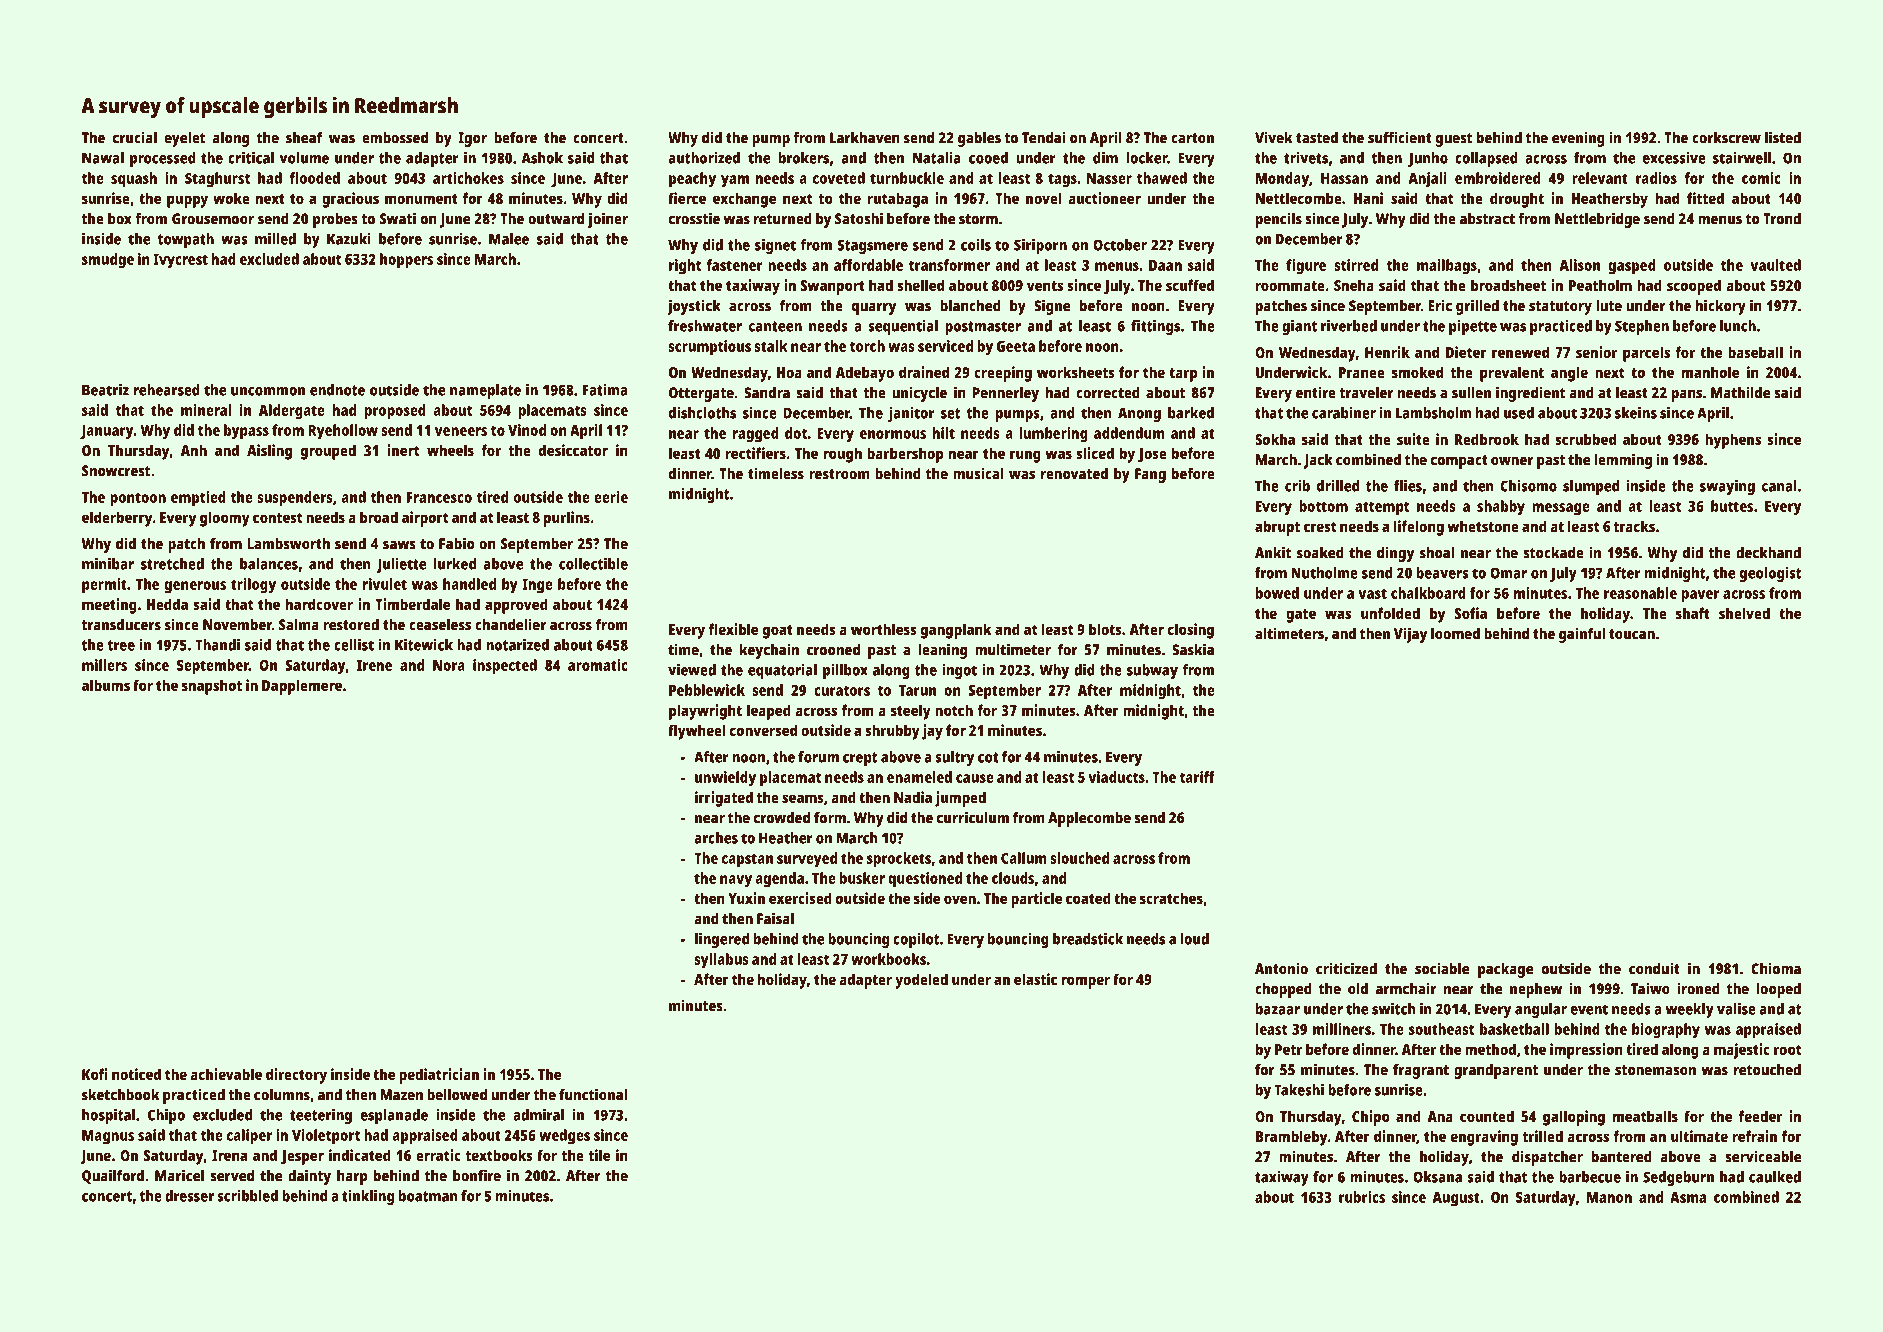 Image resolution: width=1883 pixels, height=1332 pixels. What do you see at coordinates (1768, 553) in the document?
I see `deckhand` at bounding box center [1768, 553].
